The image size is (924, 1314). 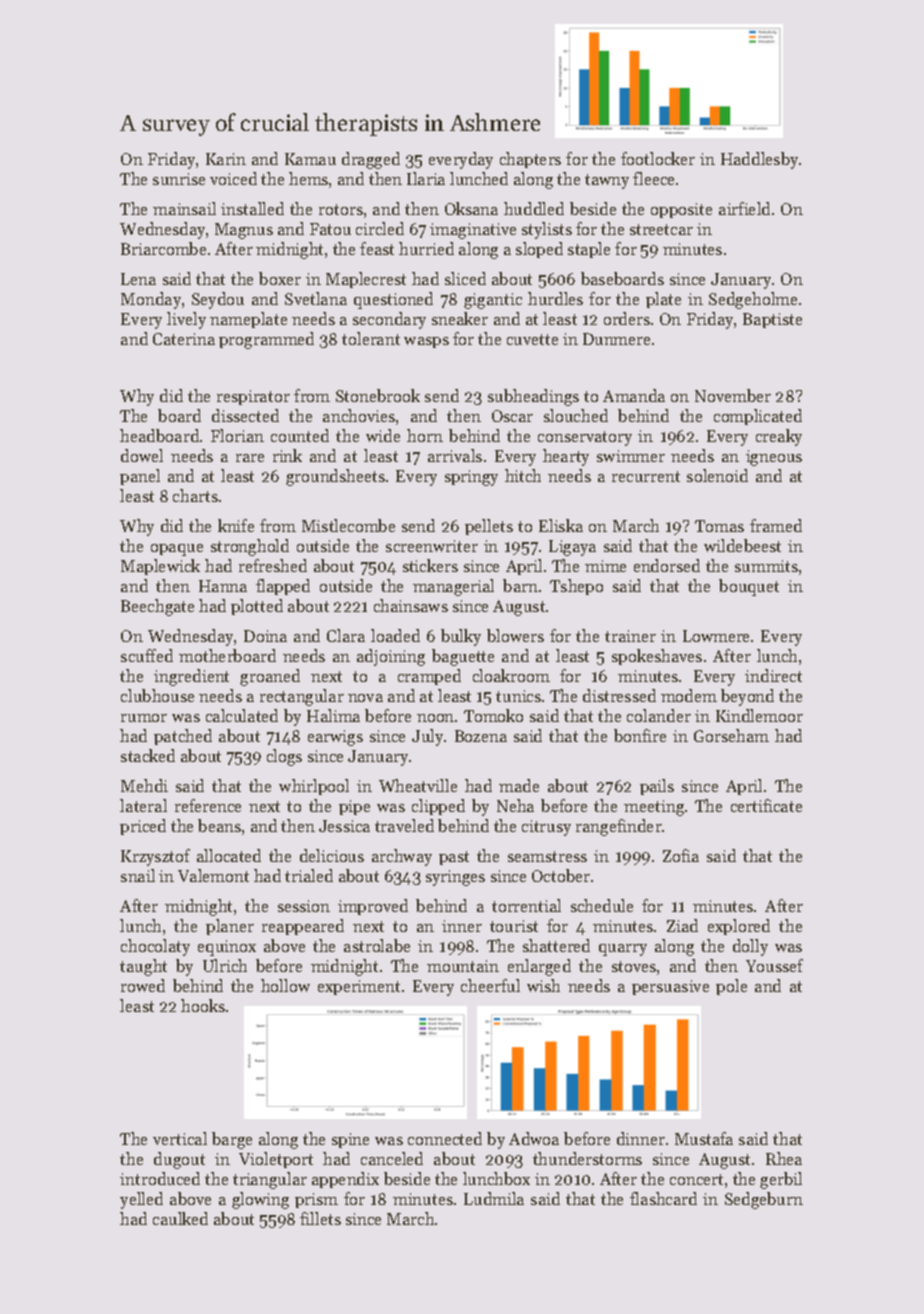 What do you see at coordinates (350, 1140) in the document?
I see `spine` at bounding box center [350, 1140].
